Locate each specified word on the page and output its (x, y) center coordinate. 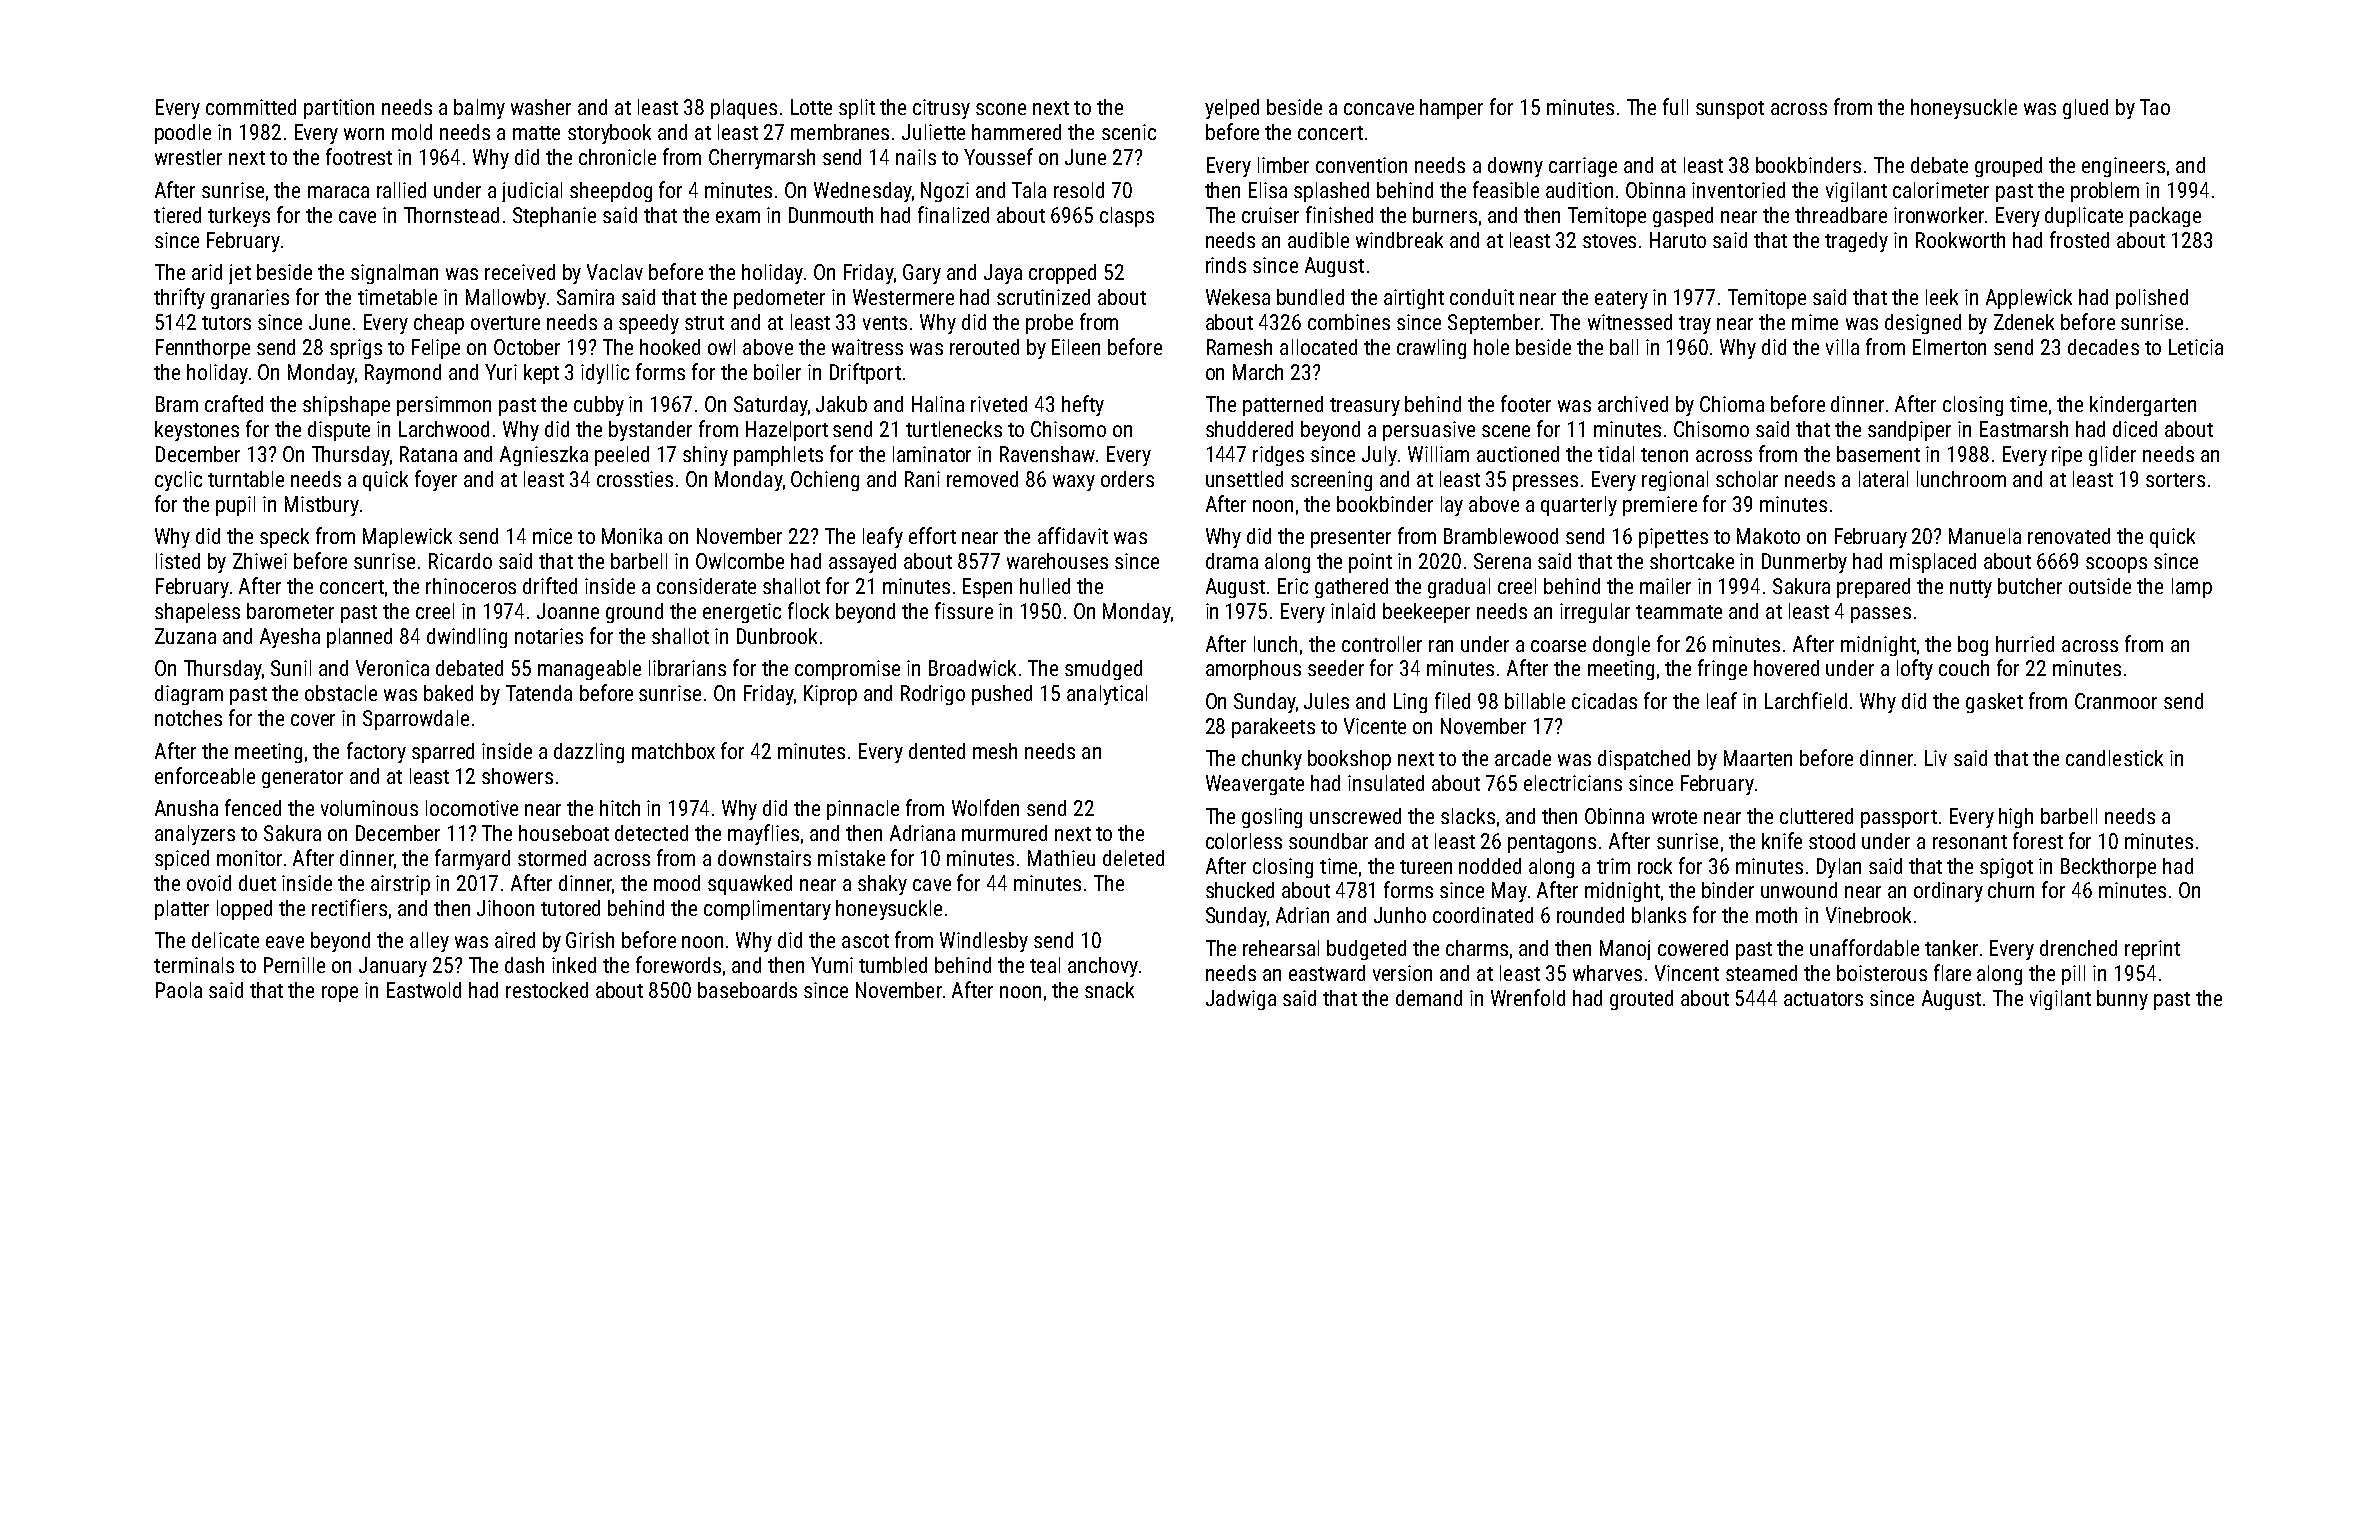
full (1675, 106)
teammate (1679, 612)
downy (1515, 167)
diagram (189, 695)
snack (1109, 990)
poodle (183, 134)
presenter (1351, 539)
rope (340, 994)
